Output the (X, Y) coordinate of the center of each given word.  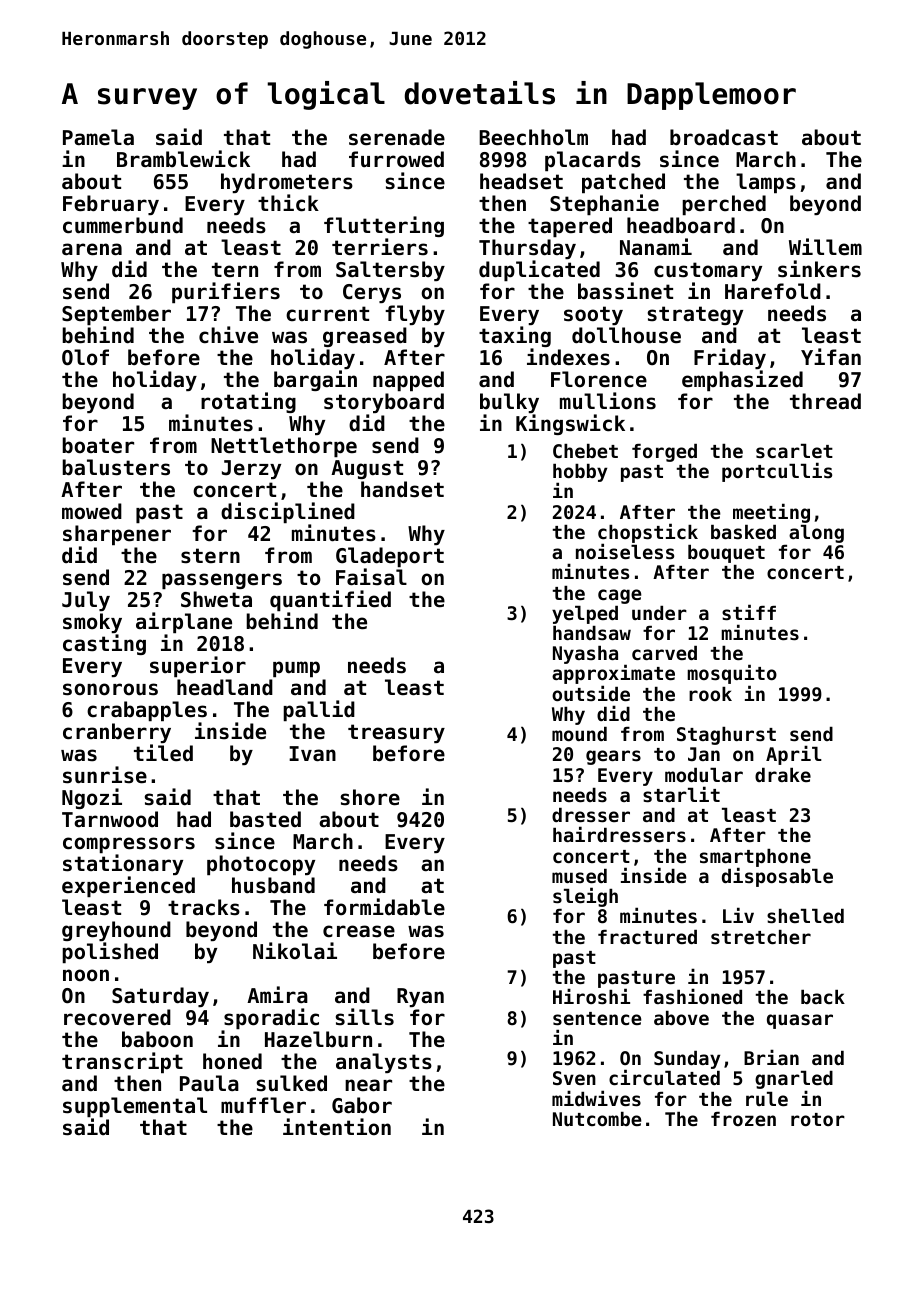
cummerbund (123, 225)
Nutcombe (597, 1119)
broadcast (724, 137)
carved (664, 653)
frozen (743, 1119)
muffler (263, 1105)
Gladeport (390, 557)
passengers (222, 581)
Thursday (527, 249)
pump (296, 669)
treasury (396, 733)
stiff (749, 612)
